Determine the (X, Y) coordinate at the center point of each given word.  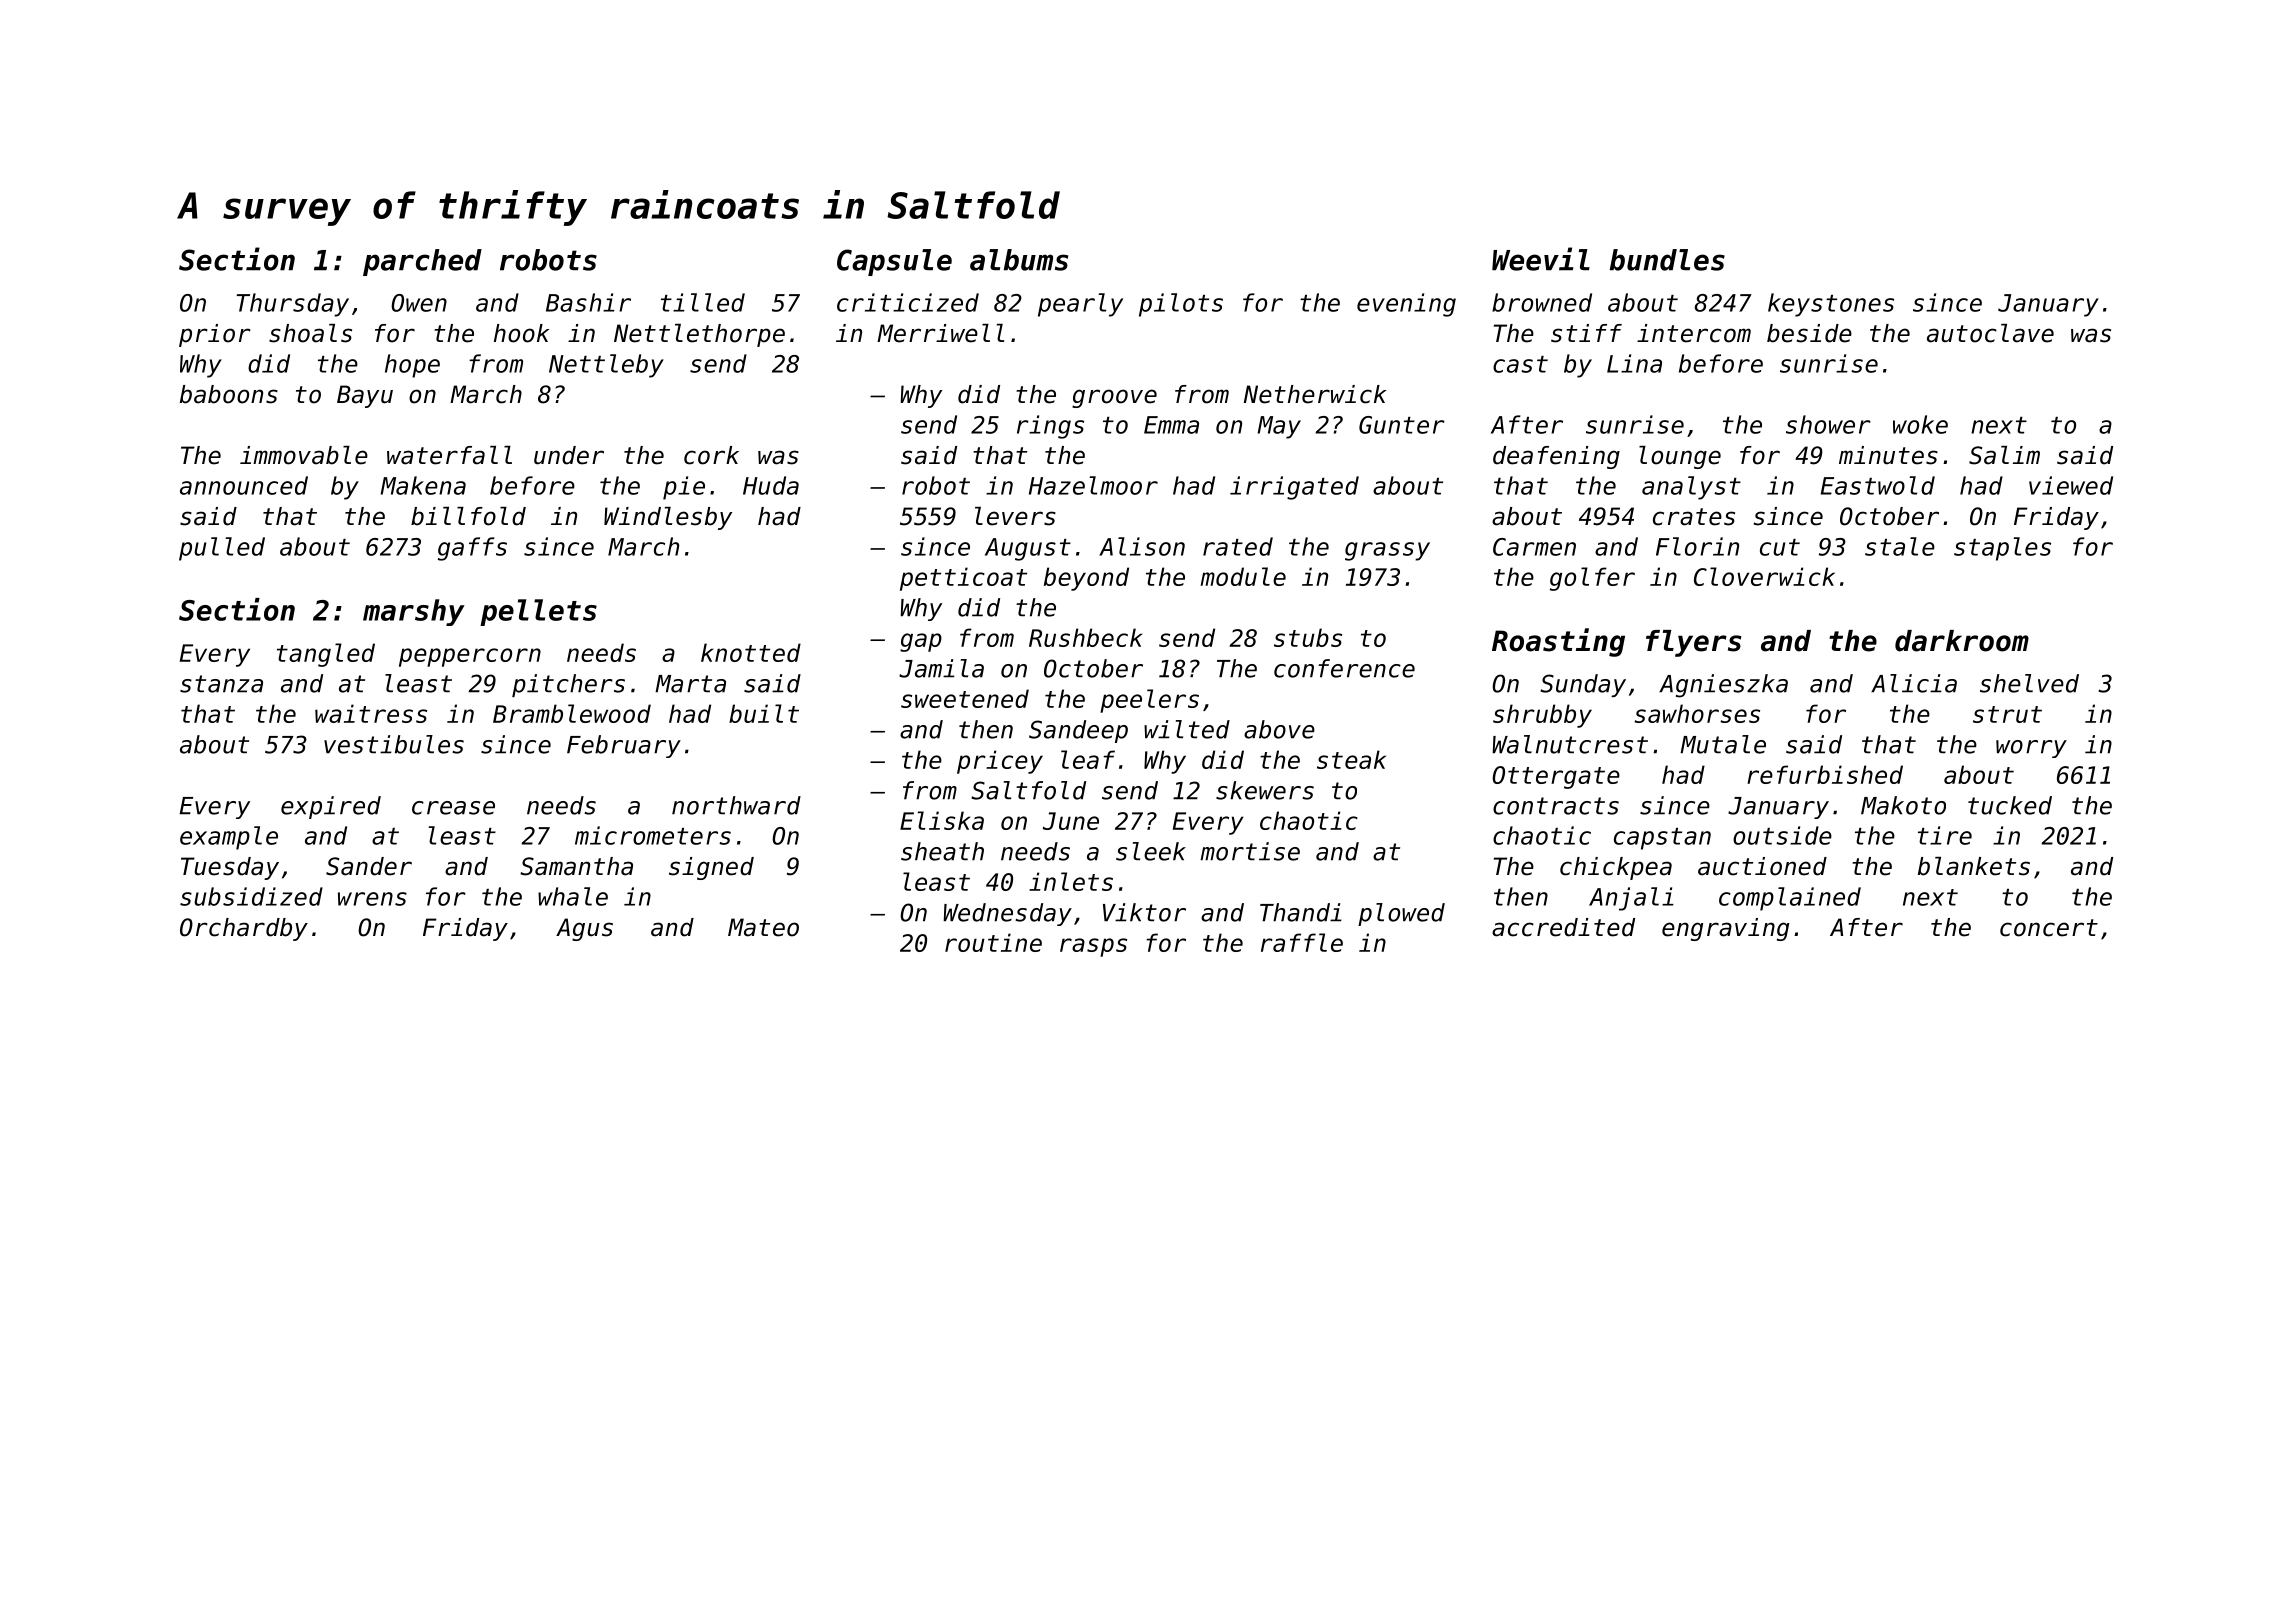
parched (422, 262)
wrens (372, 899)
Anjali (1631, 899)
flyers (1694, 643)
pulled (222, 549)
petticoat (963, 579)
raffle (1302, 942)
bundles (1667, 260)
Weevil (1541, 259)
